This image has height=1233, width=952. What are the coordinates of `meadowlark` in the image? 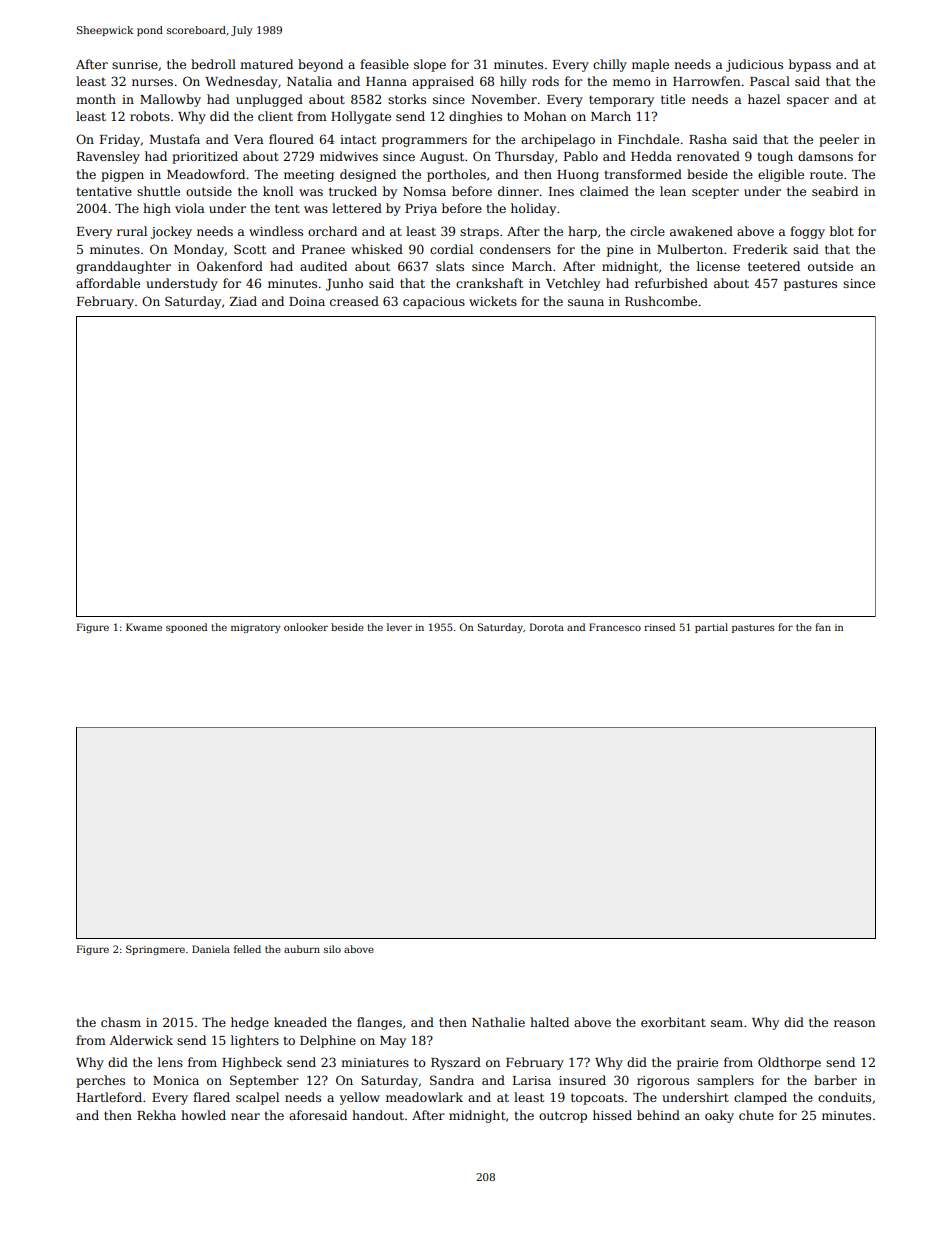 It's located at (424, 1097).
